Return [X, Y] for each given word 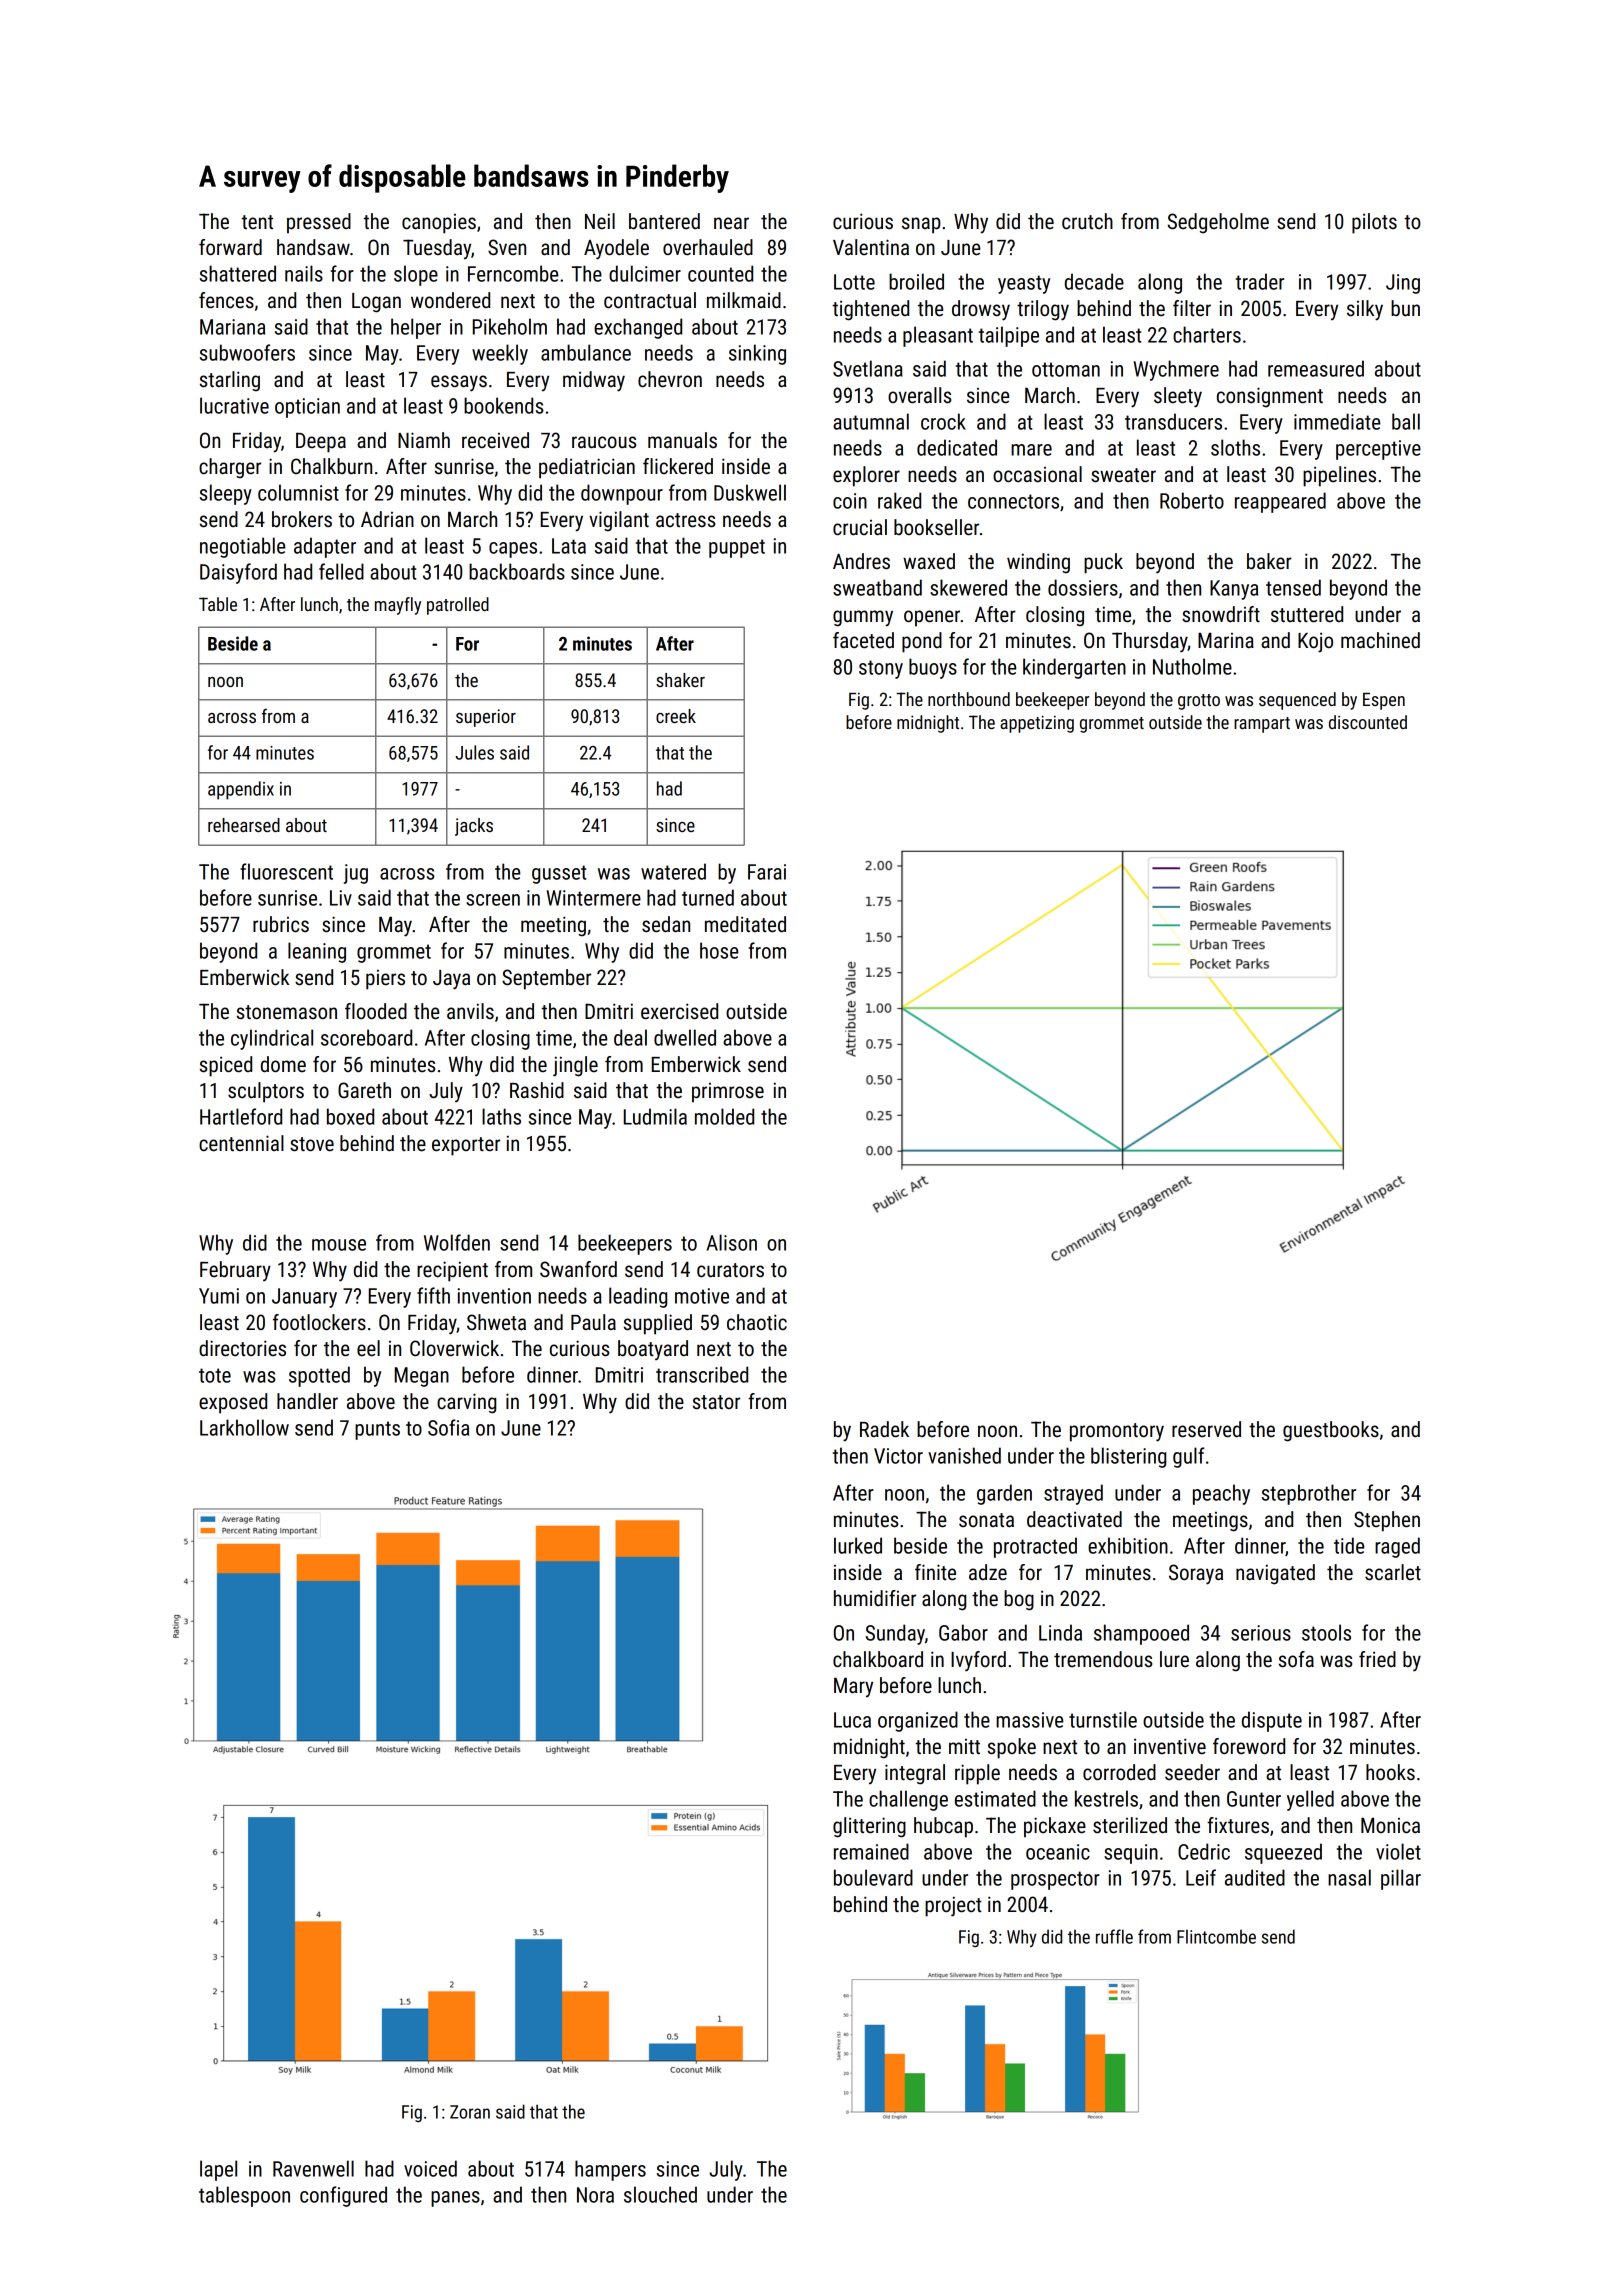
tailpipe [1009, 336]
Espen [1384, 701]
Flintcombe [1216, 1937]
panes [455, 2199]
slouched [660, 2194]
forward [230, 247]
